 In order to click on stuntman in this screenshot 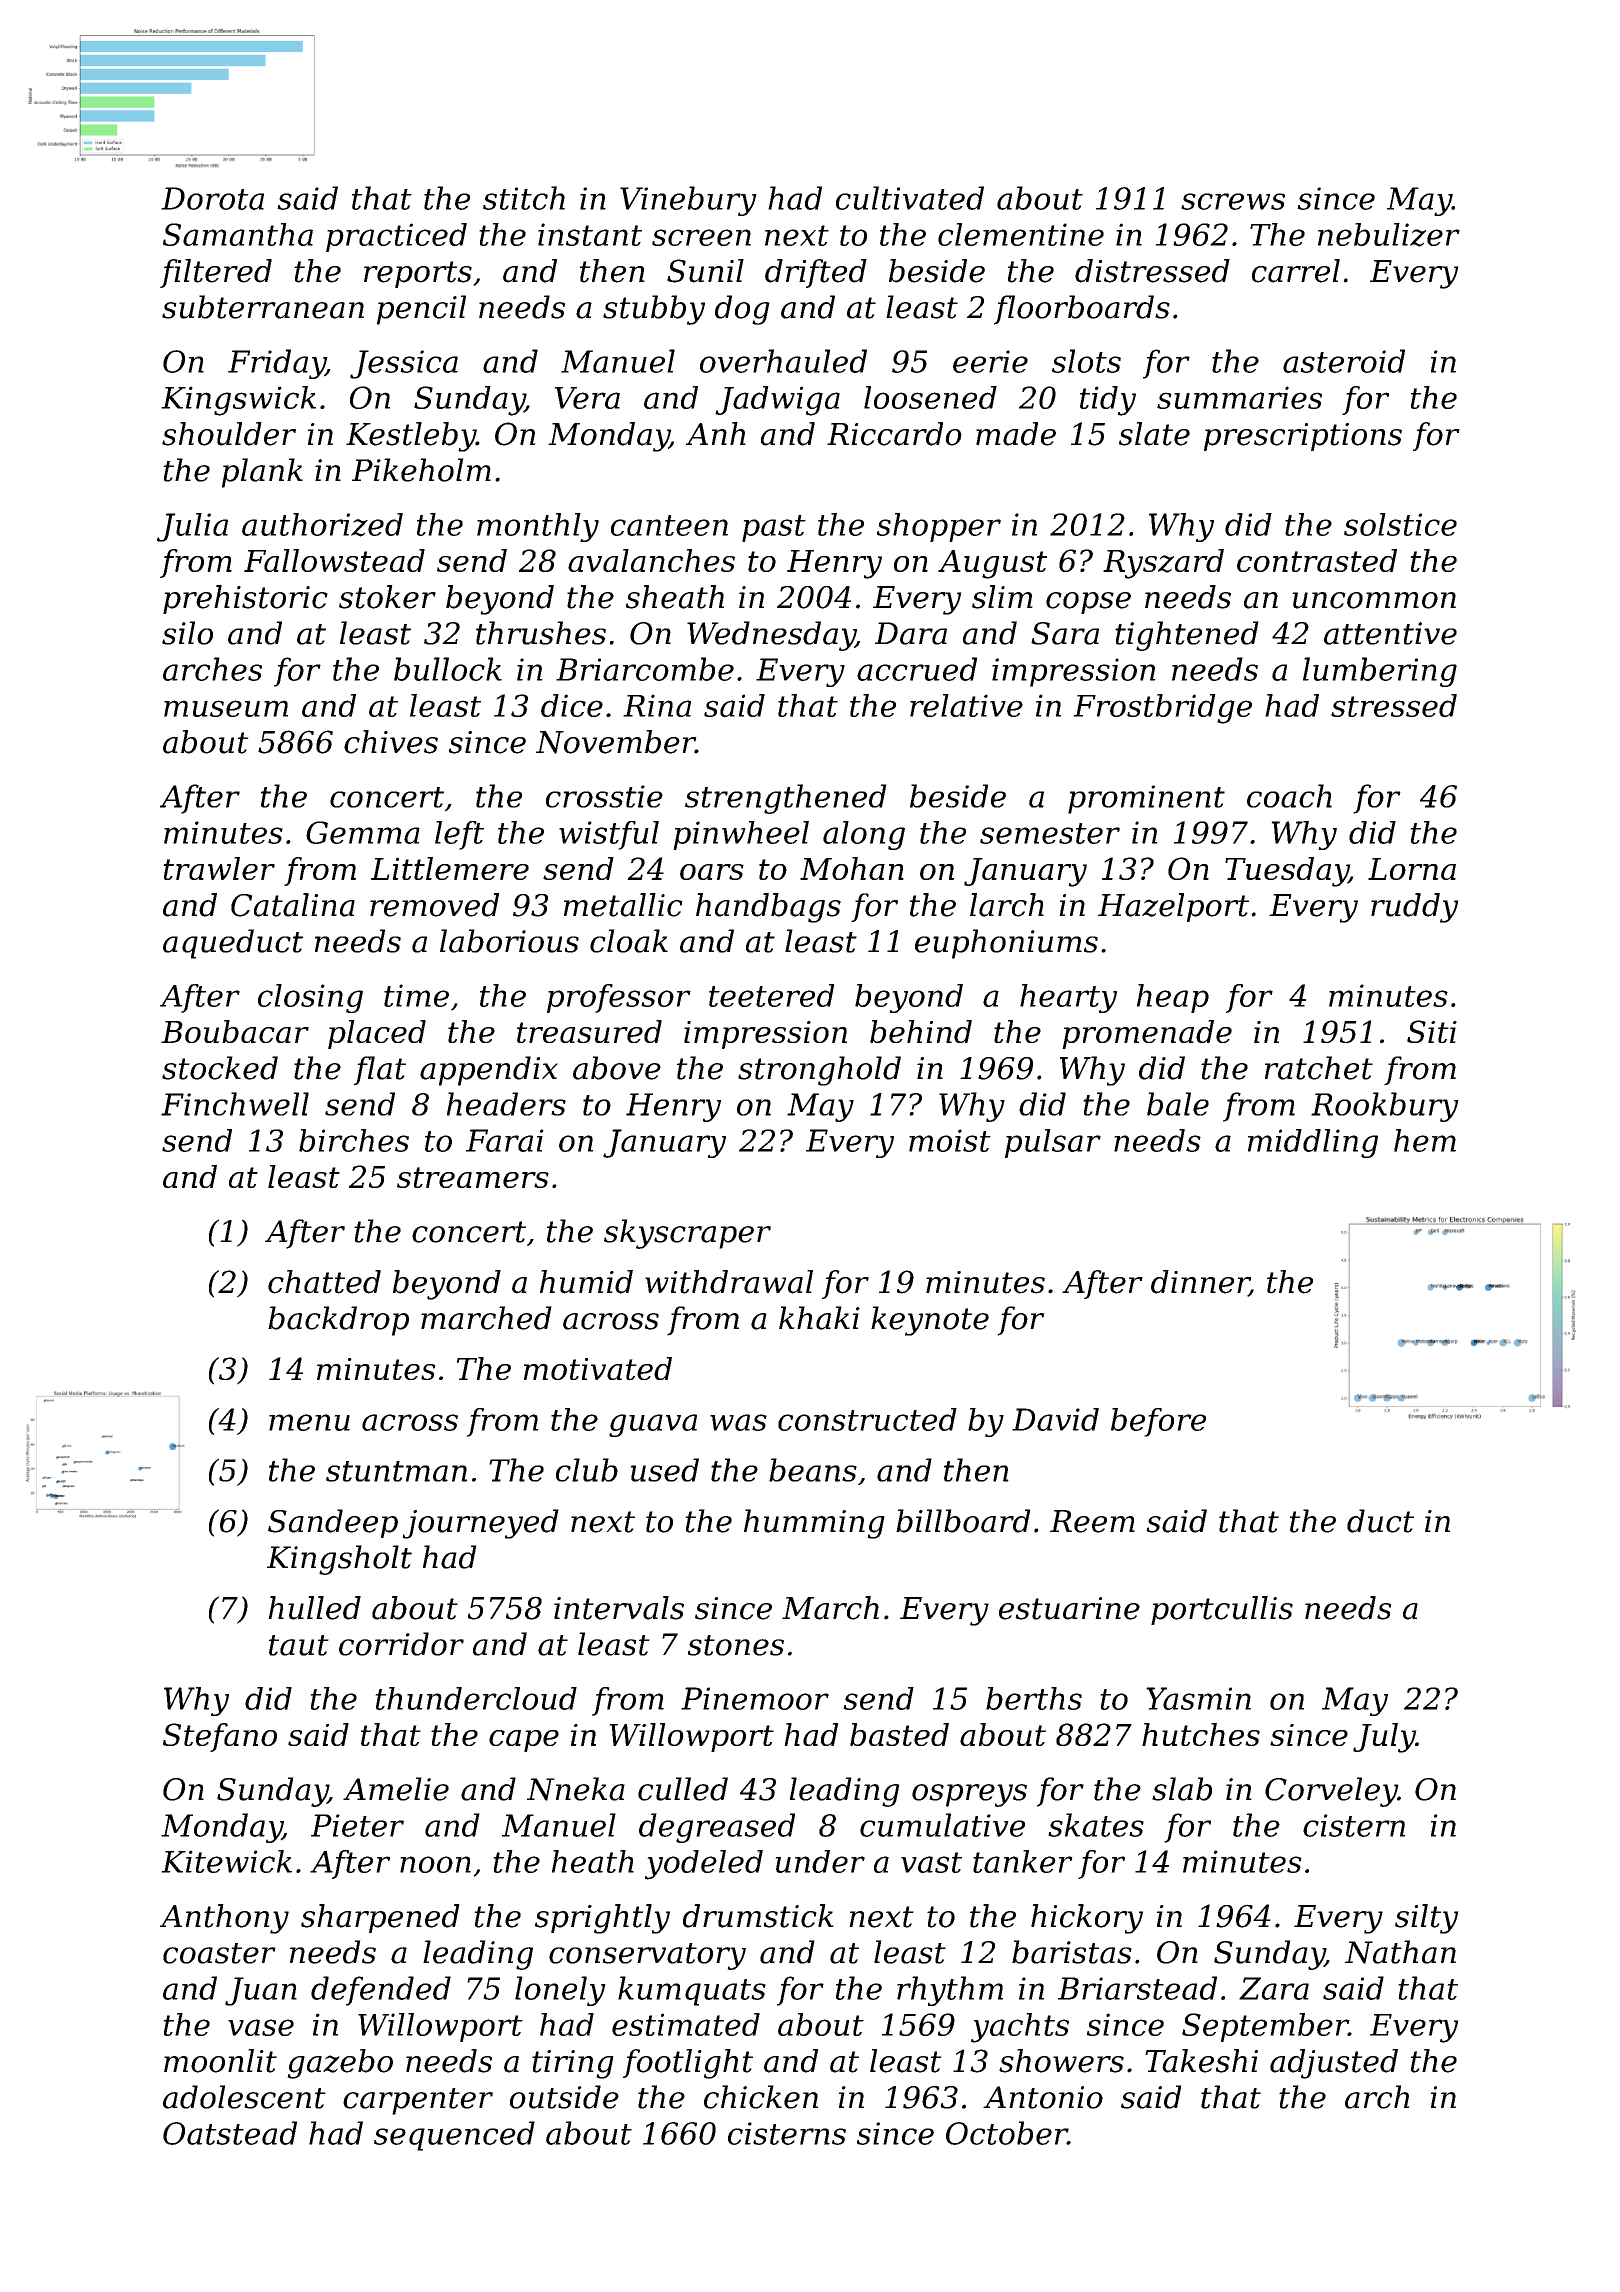, I will do `click(396, 1471)`.
